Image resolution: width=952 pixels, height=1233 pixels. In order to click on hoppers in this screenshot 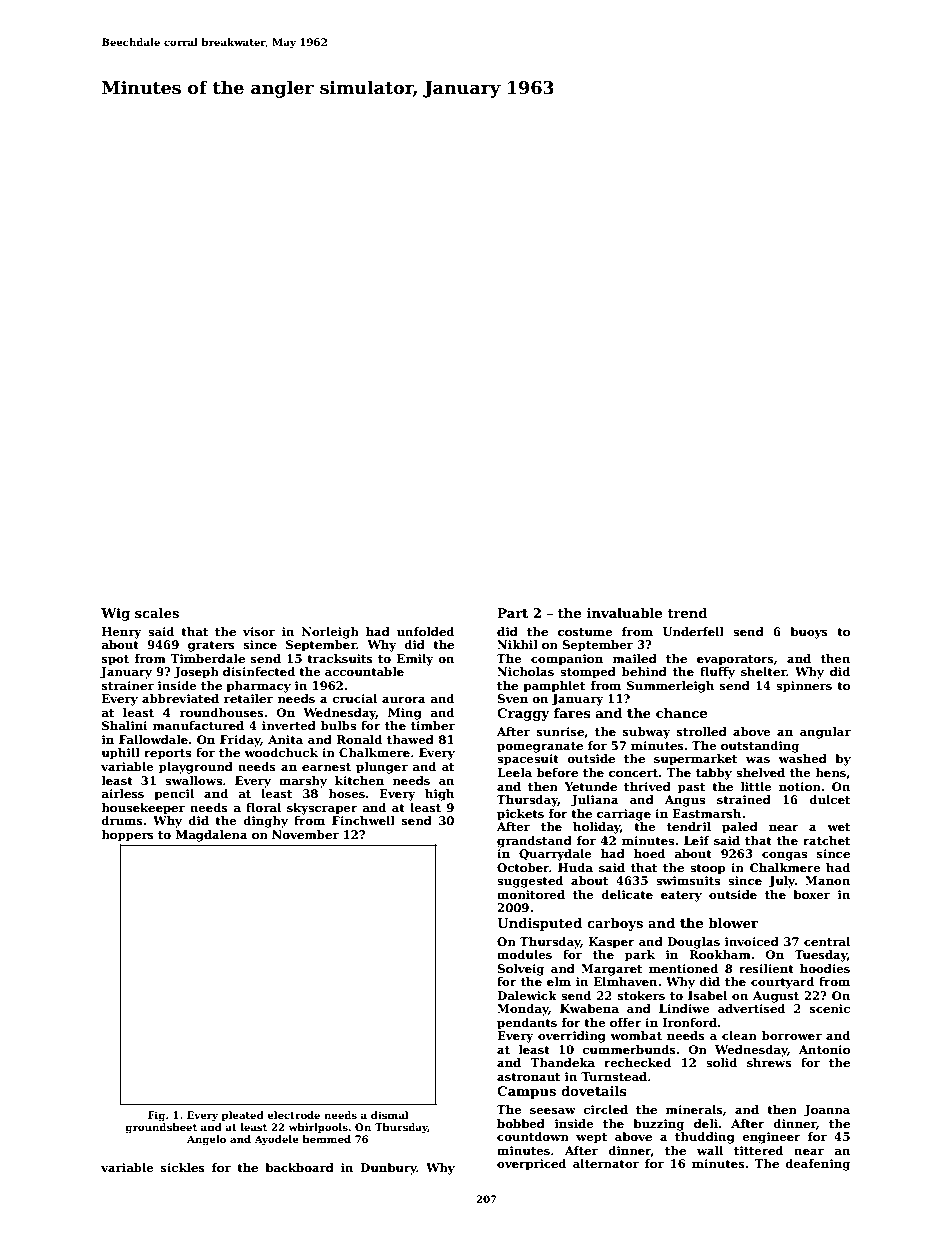, I will do `click(127, 836)`.
